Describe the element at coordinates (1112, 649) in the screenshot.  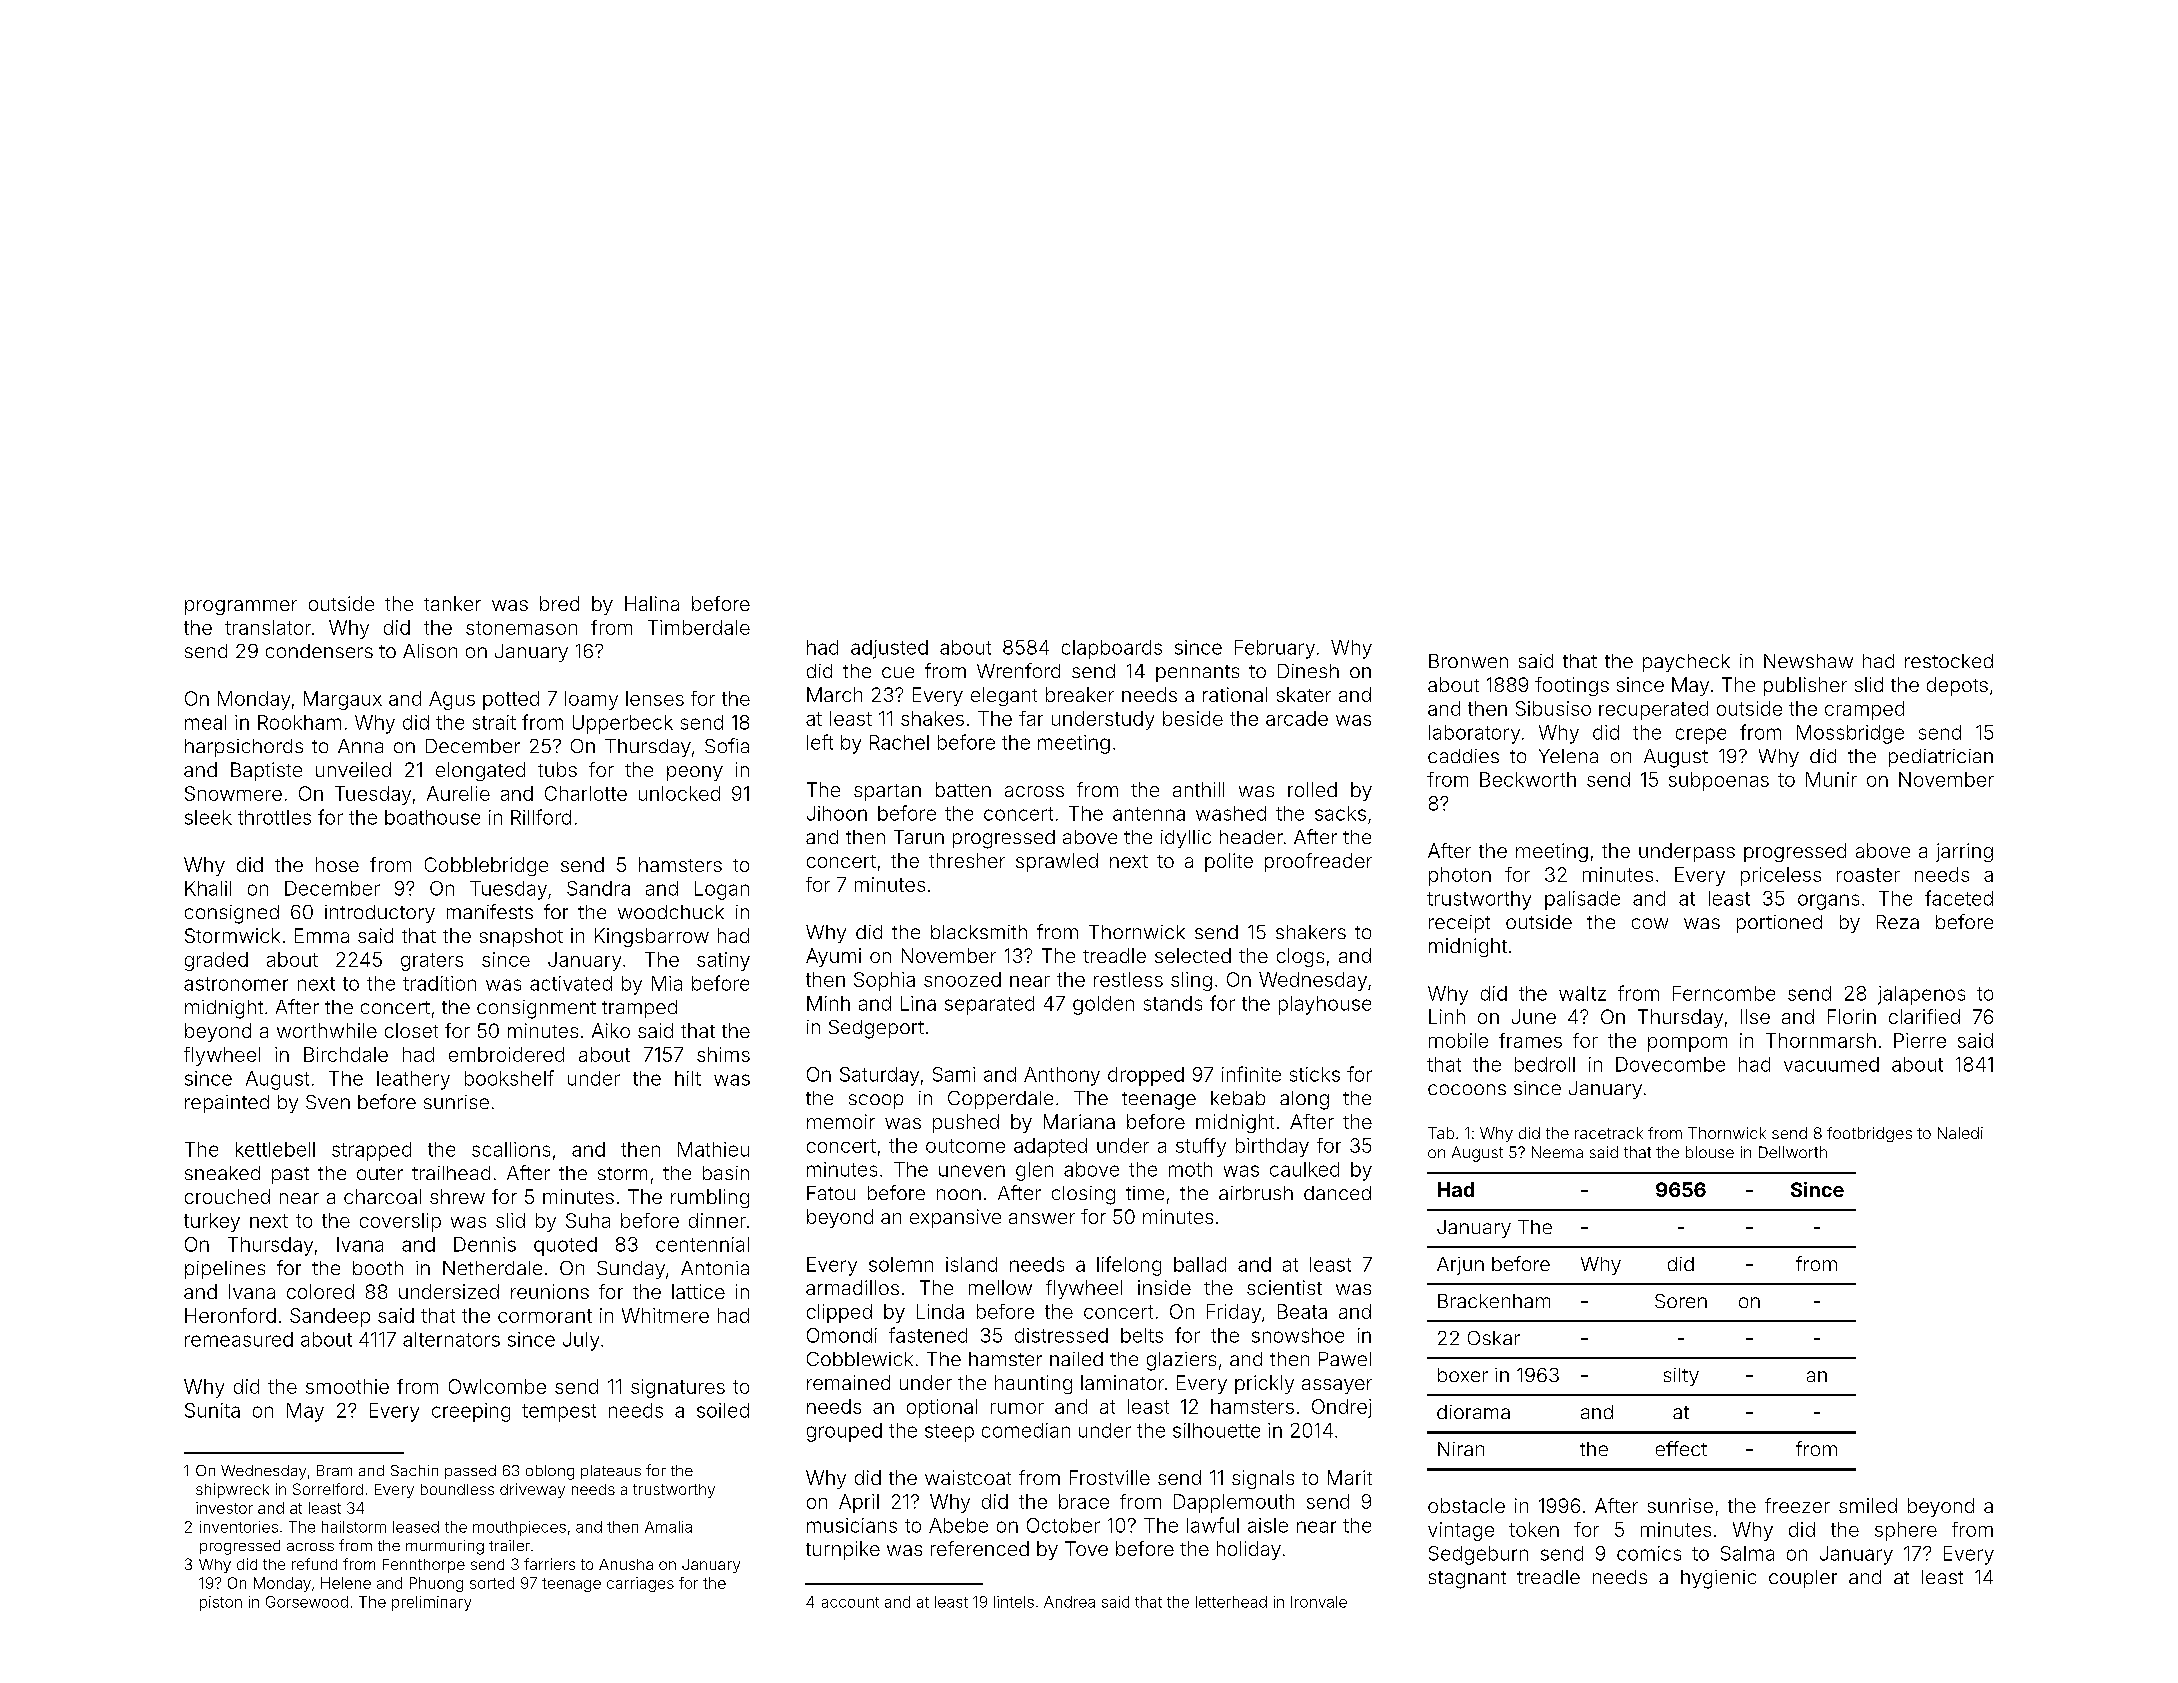
I see `clapboards` at that location.
